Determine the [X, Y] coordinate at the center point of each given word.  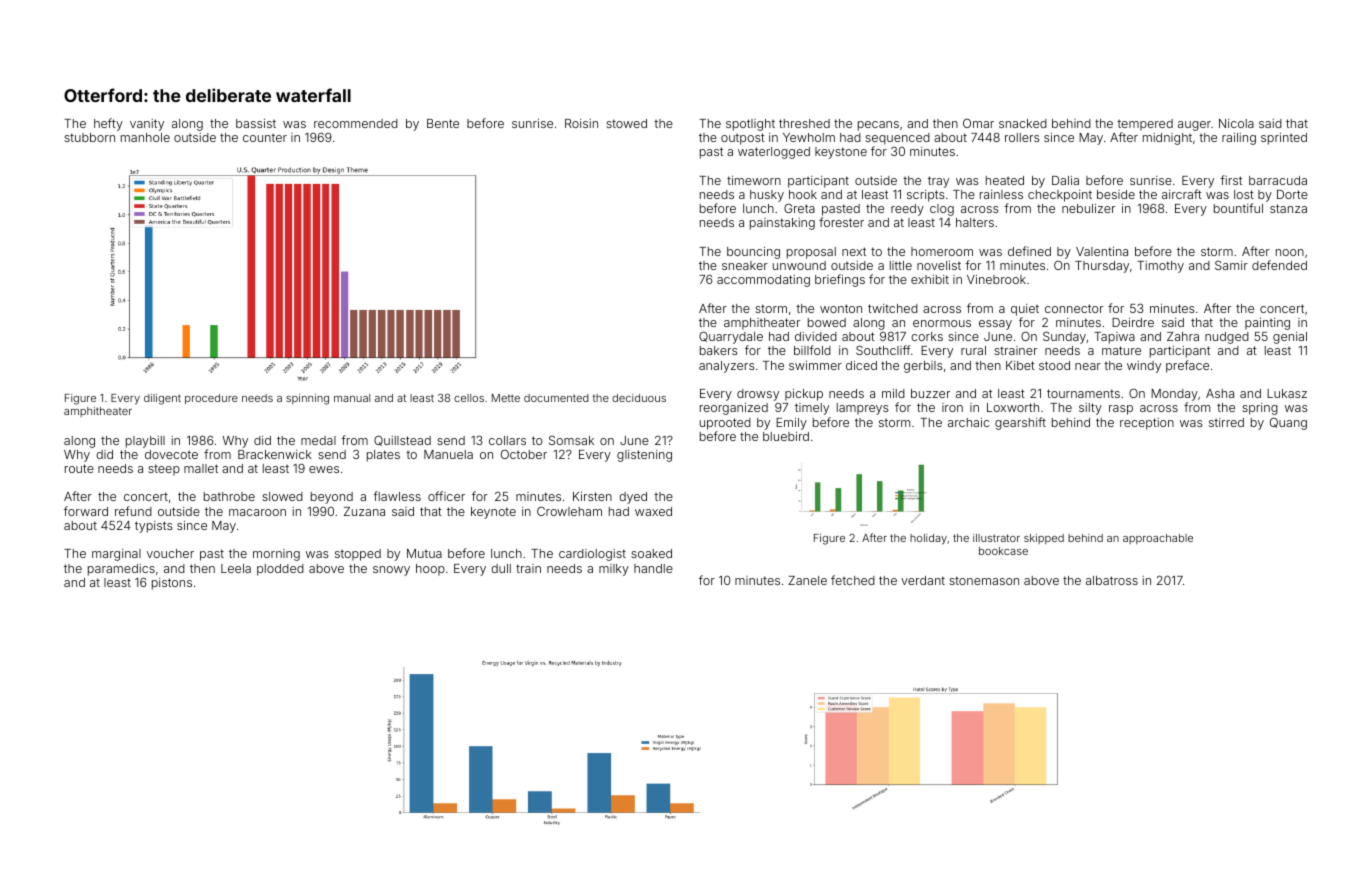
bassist [256, 123]
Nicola [1236, 123]
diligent [162, 399]
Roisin [581, 123]
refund [133, 511]
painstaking [782, 224]
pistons [172, 584]
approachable [1158, 539]
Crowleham [569, 511]
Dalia [1065, 180]
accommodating [763, 281]
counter [265, 138]
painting [1267, 324]
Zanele [807, 580]
